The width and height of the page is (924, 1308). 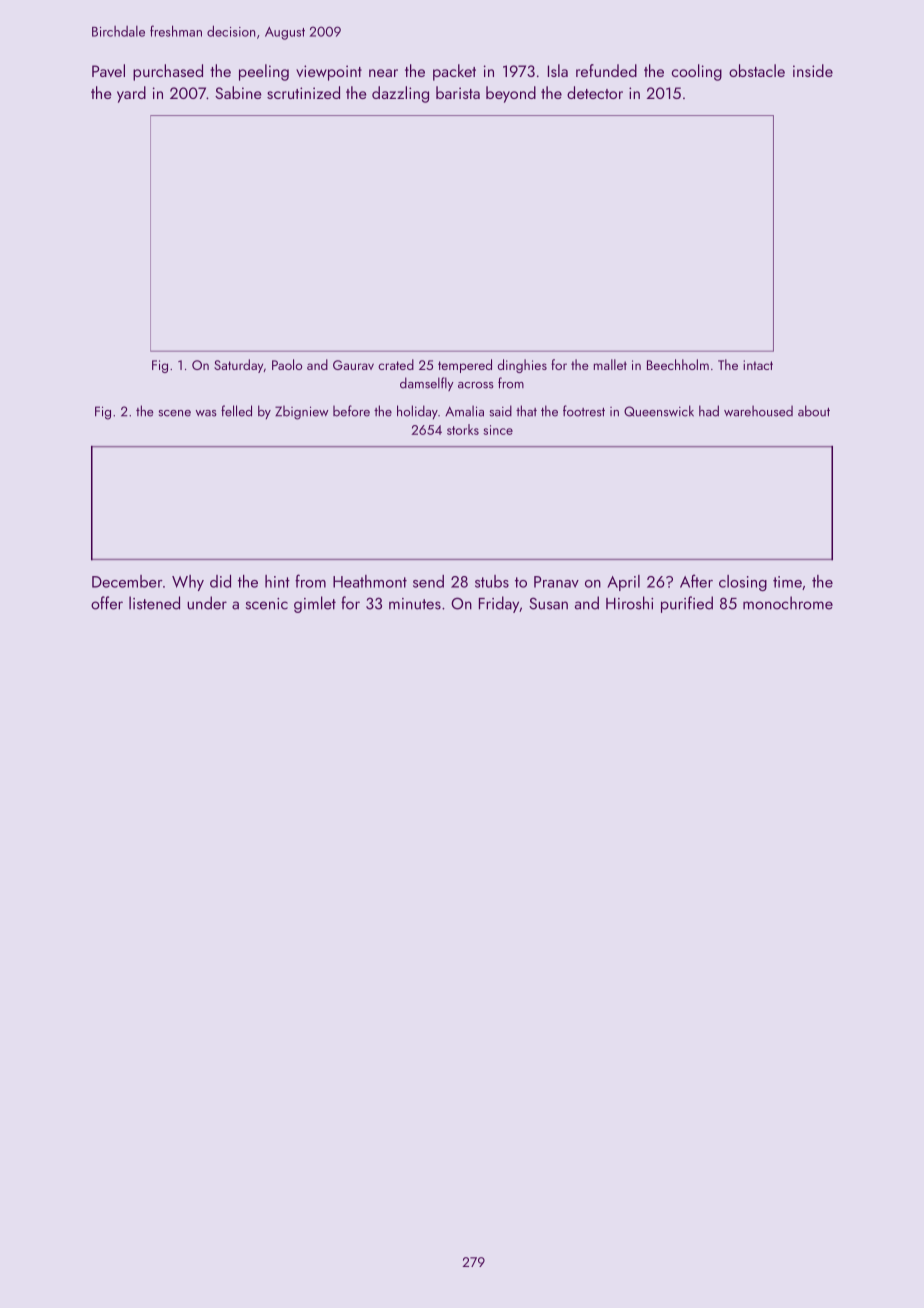 I want to click on December, so click(x=127, y=581).
